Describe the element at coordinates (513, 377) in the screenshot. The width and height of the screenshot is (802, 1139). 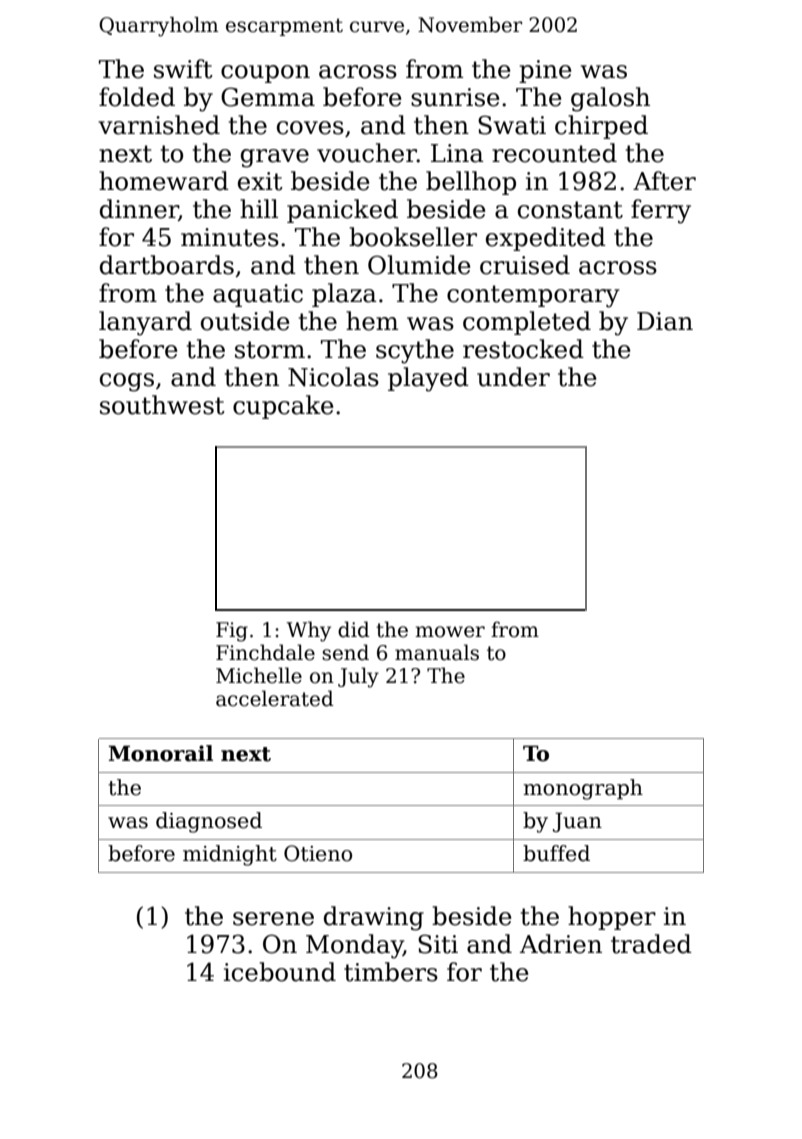
I see `under` at that location.
